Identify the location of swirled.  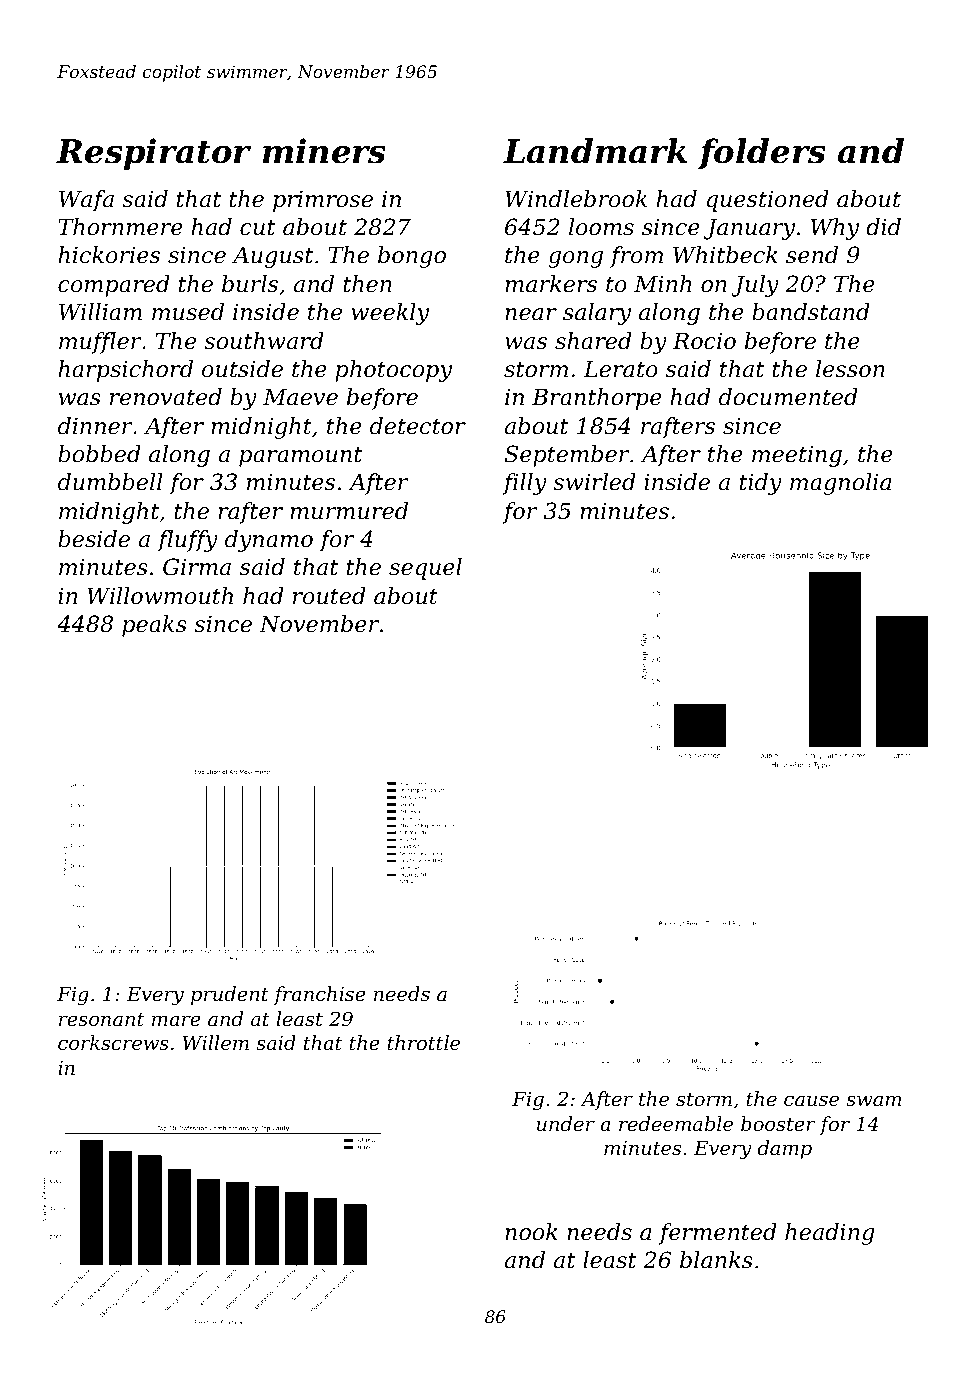
(594, 482).
